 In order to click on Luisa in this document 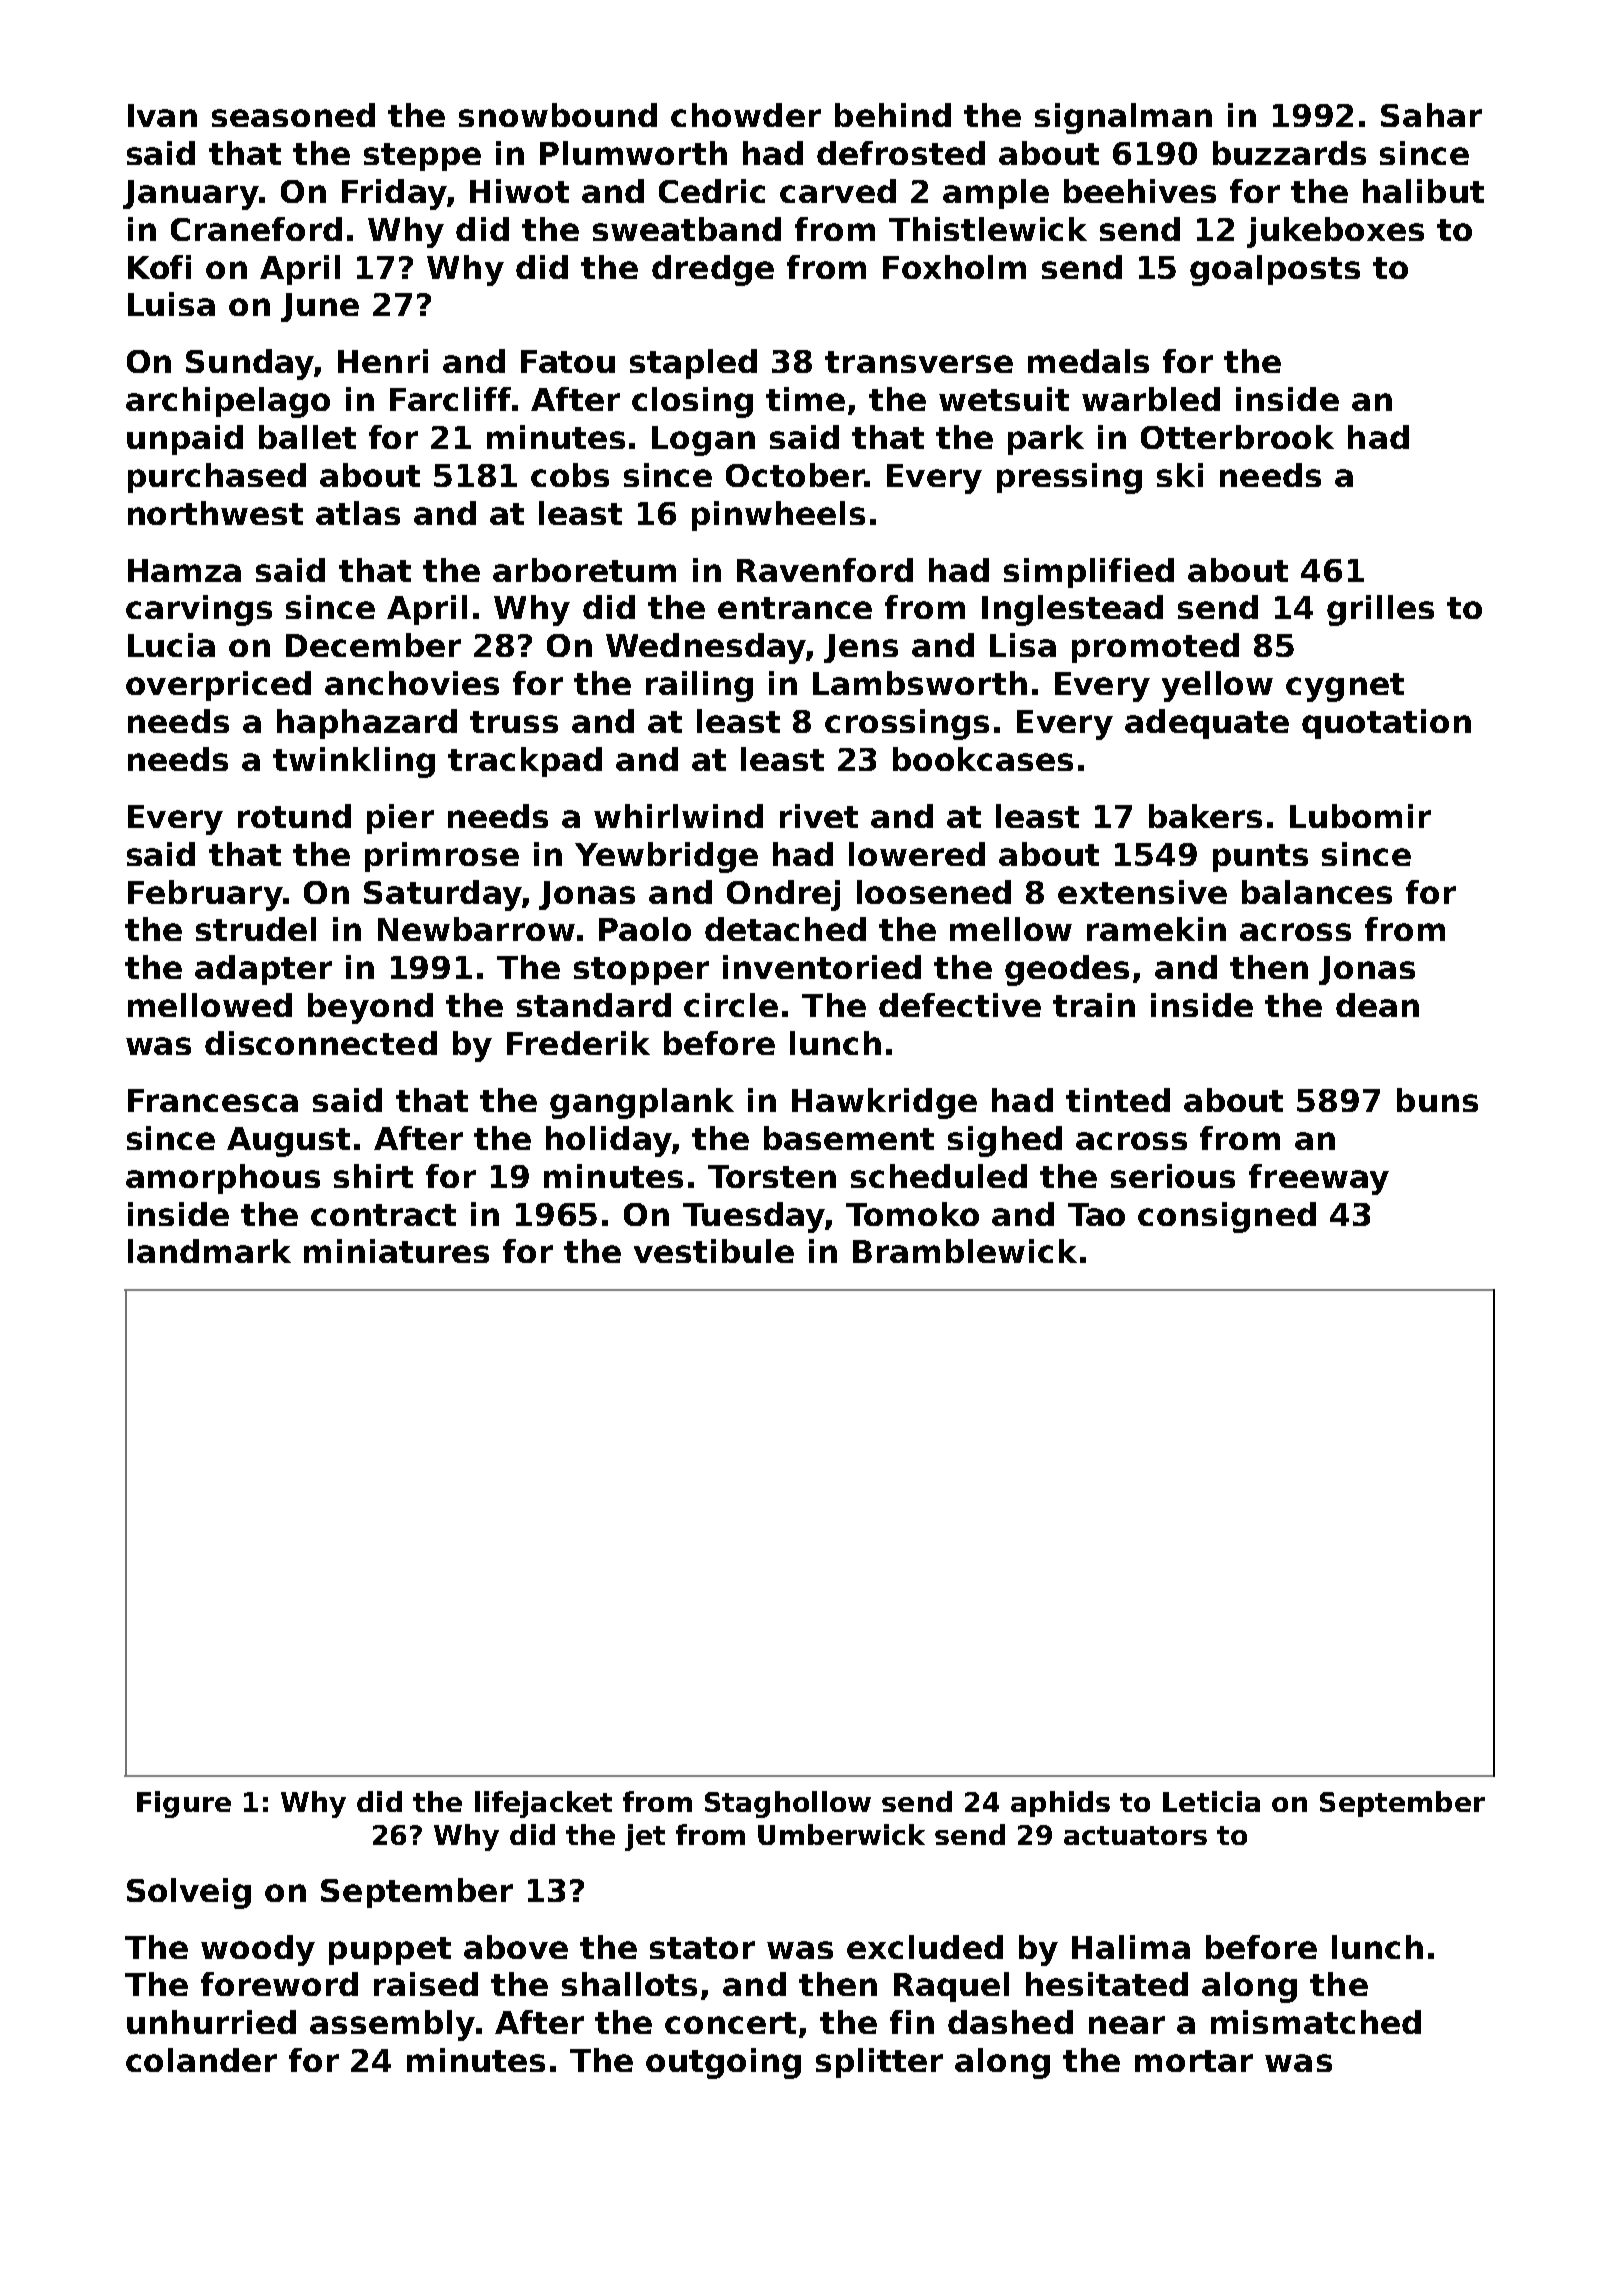, I will do `click(171, 304)`.
